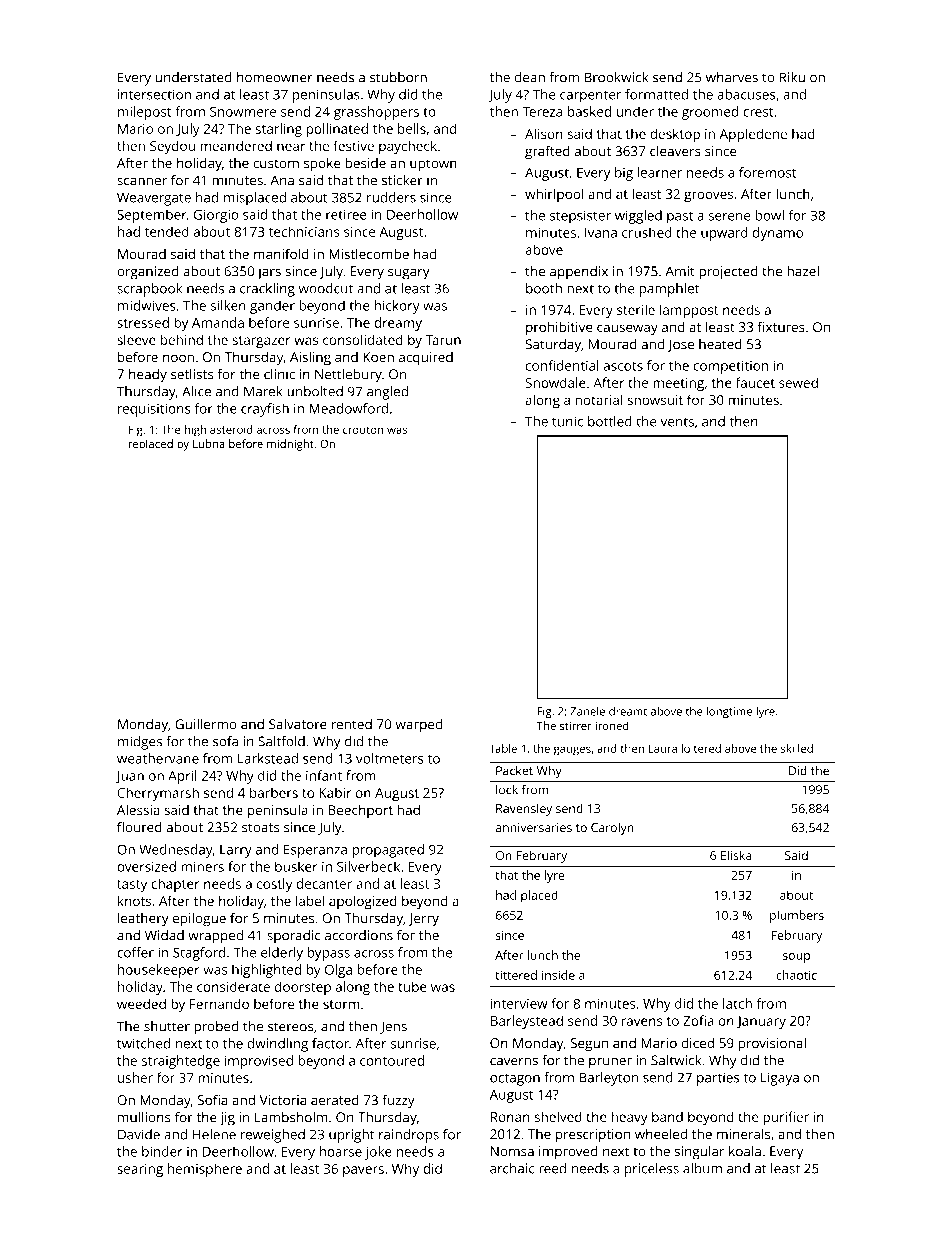 The height and width of the screenshot is (1233, 952). What do you see at coordinates (274, 885) in the screenshot?
I see `costly` at bounding box center [274, 885].
